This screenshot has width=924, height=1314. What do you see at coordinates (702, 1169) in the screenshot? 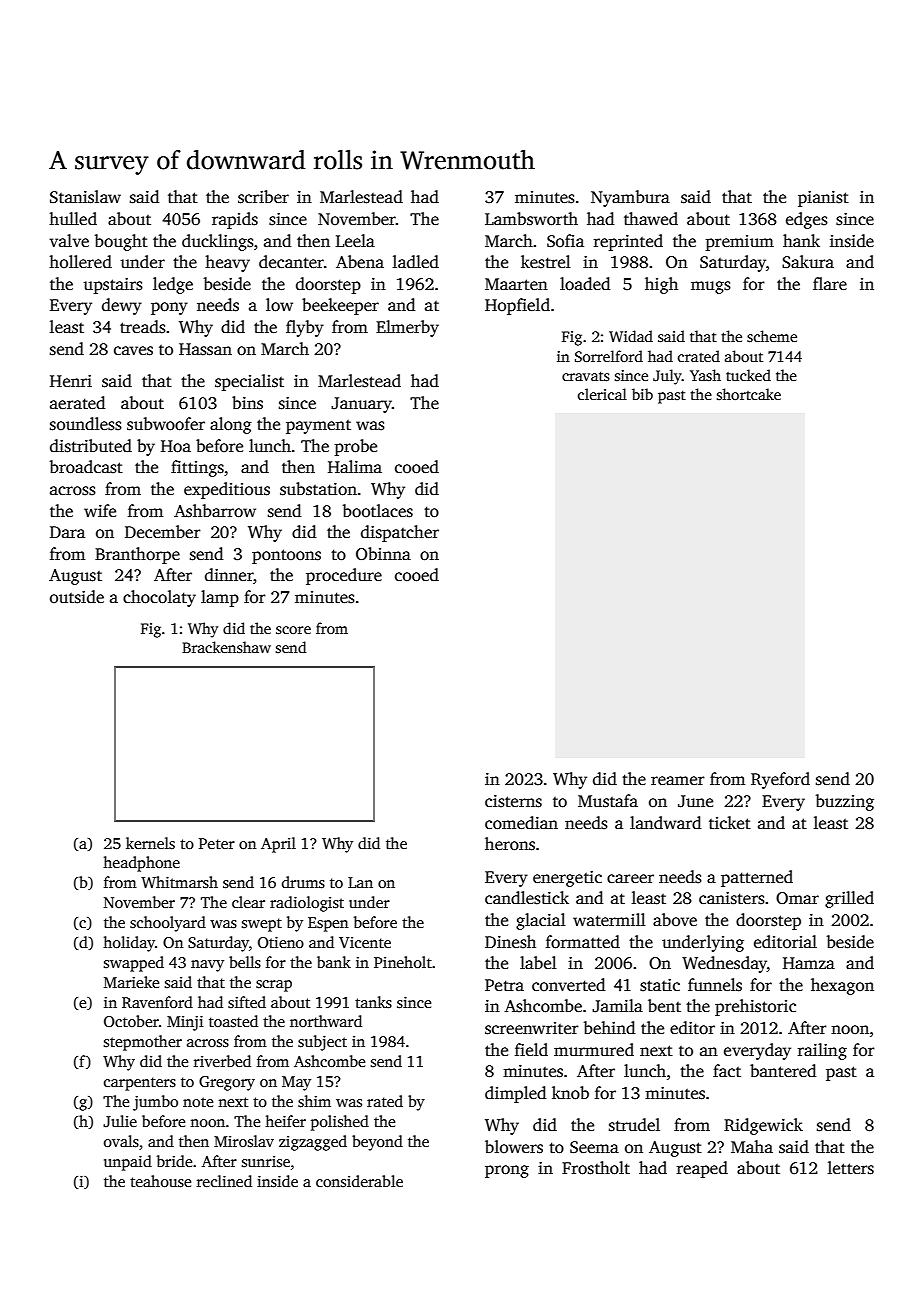
I see `reaped` at bounding box center [702, 1169].
